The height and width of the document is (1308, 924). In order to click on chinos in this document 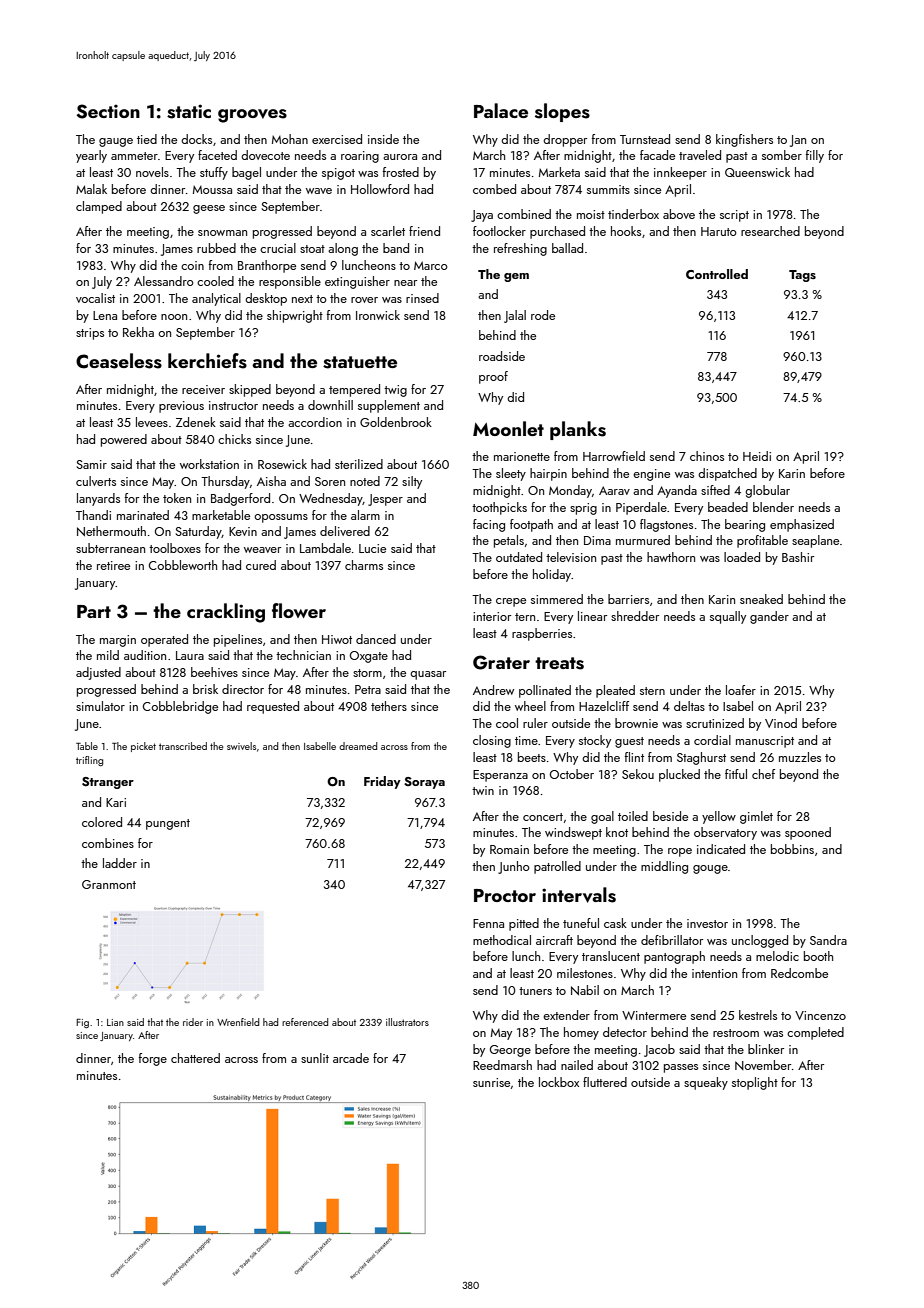, I will do `click(707, 456)`.
